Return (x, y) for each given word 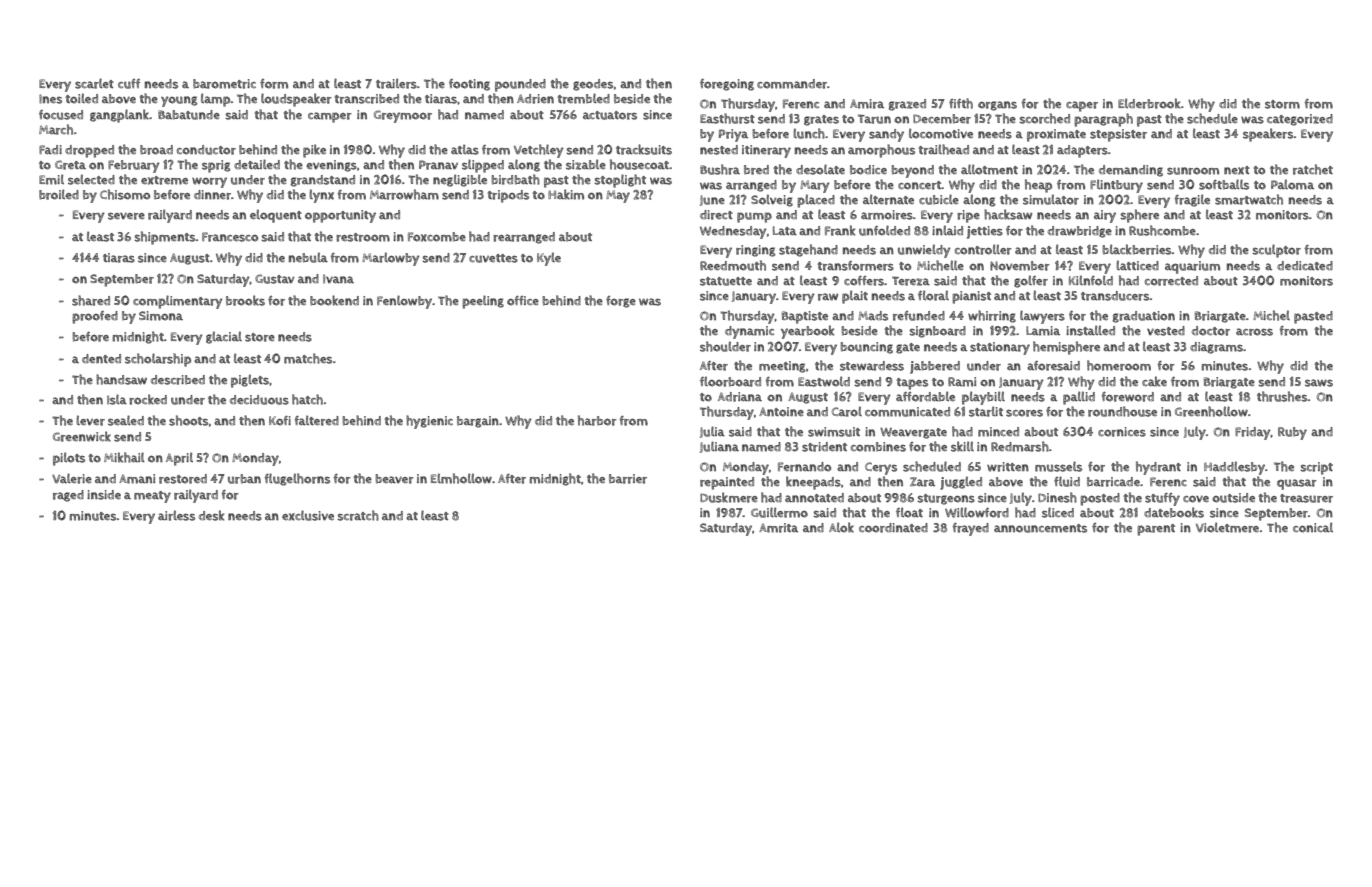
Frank (840, 230)
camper (330, 117)
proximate (1056, 135)
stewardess (872, 366)
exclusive (308, 515)
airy (1105, 216)
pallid (1079, 398)
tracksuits (644, 149)
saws (1319, 383)
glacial (224, 337)
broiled (59, 194)
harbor (597, 420)
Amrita (778, 528)
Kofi (280, 421)
